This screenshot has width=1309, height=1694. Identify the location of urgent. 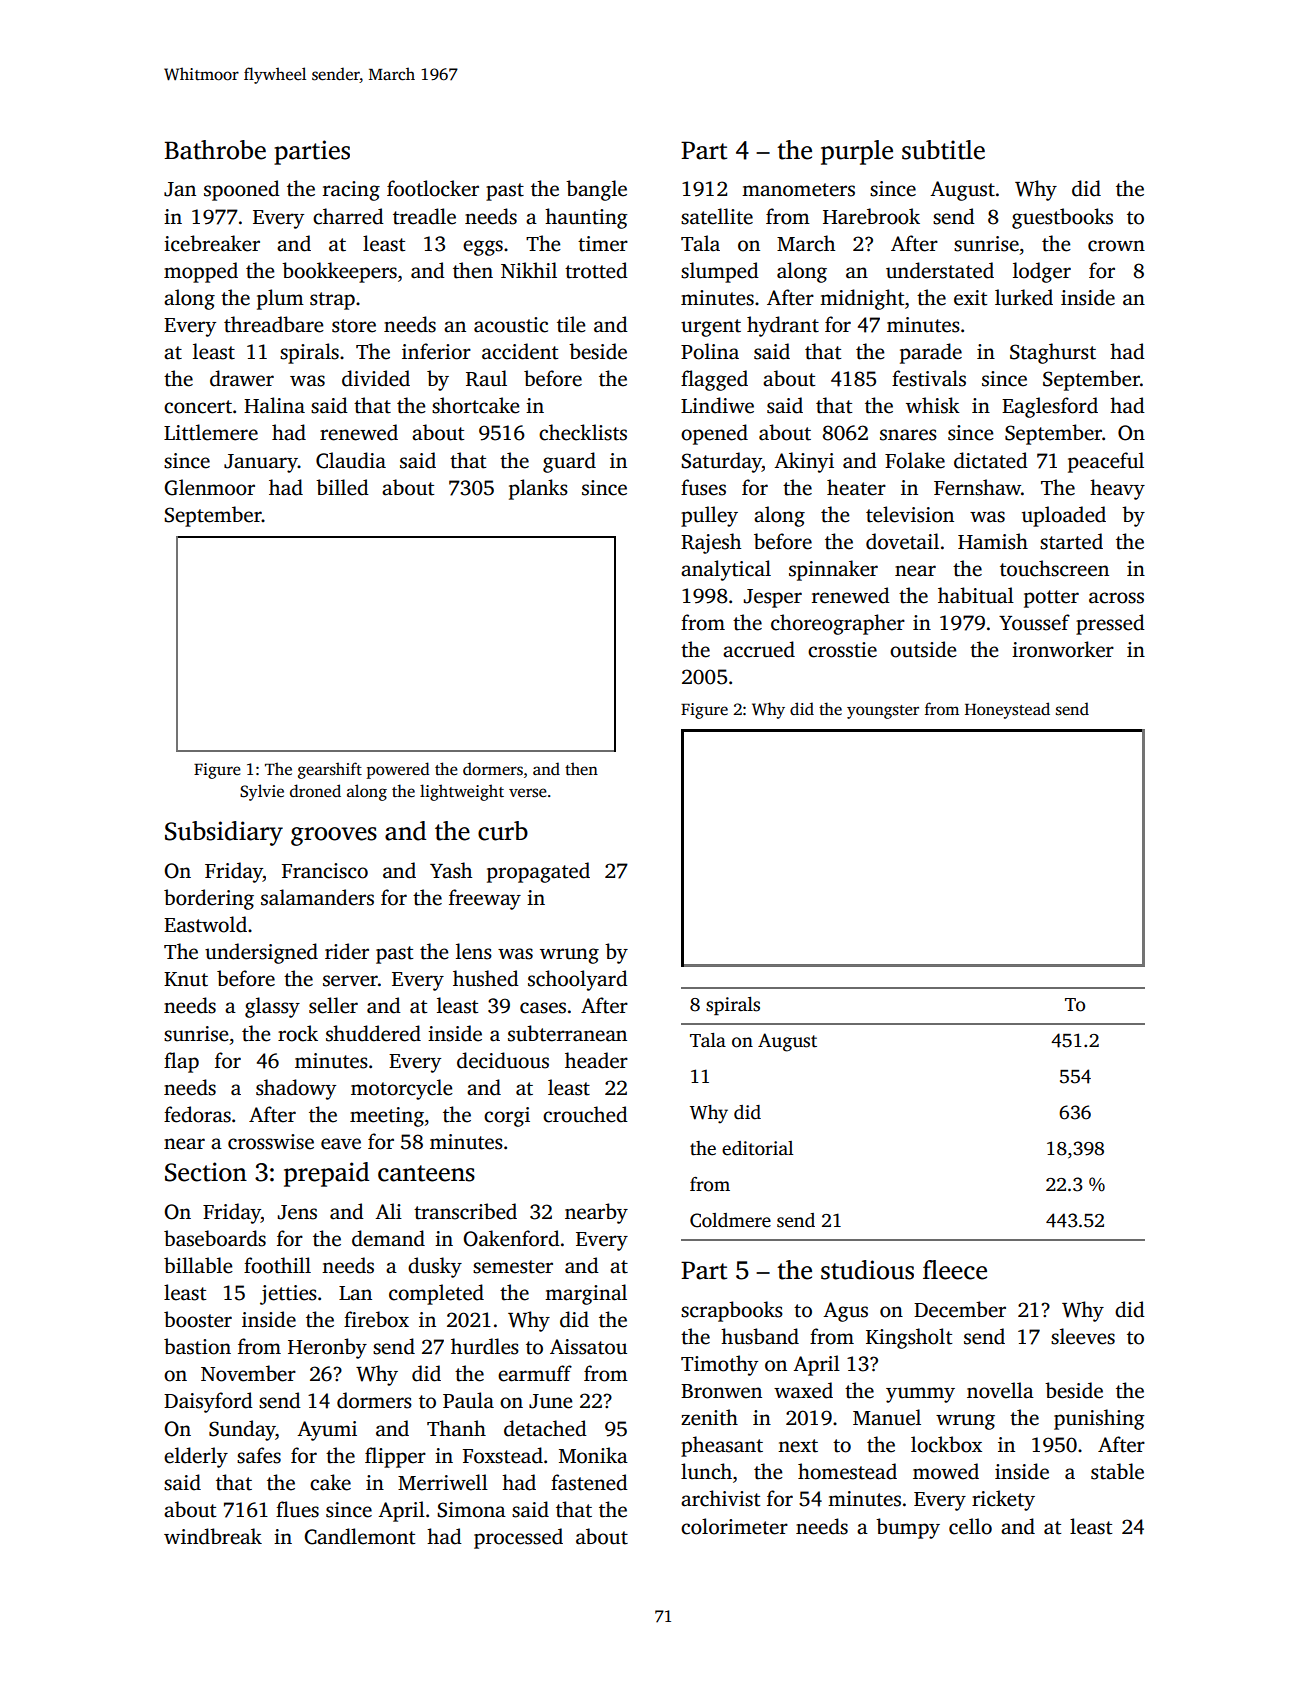
(711, 328).
